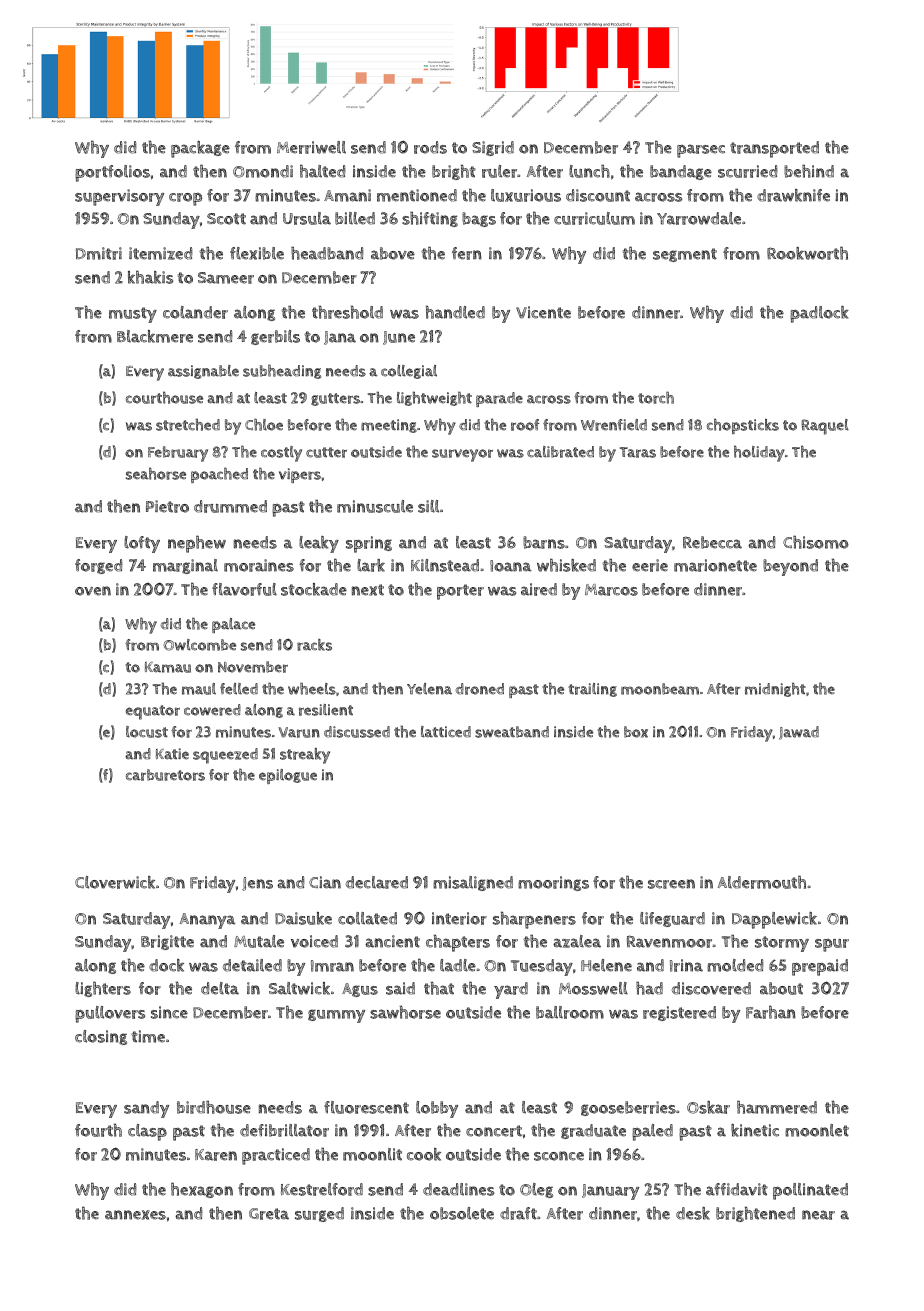  I want to click on gummy, so click(336, 1016).
